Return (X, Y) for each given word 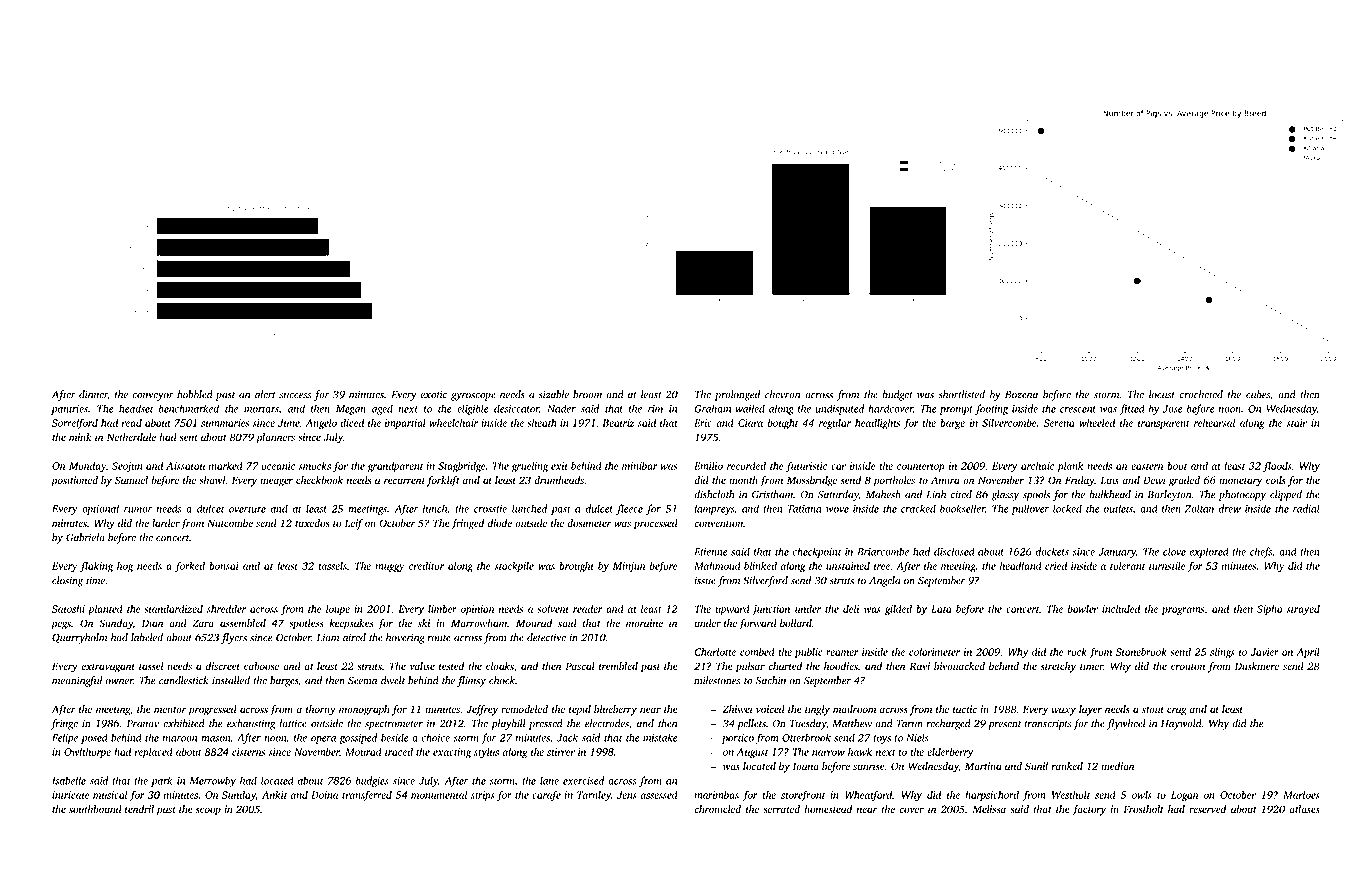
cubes (1258, 394)
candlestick (184, 680)
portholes (894, 481)
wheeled (1097, 422)
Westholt (1071, 794)
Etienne (711, 552)
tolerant (1127, 566)
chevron (782, 394)
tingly (817, 710)
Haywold (1181, 724)
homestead (828, 809)
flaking (96, 567)
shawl (212, 480)
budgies (372, 781)
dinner (93, 395)
